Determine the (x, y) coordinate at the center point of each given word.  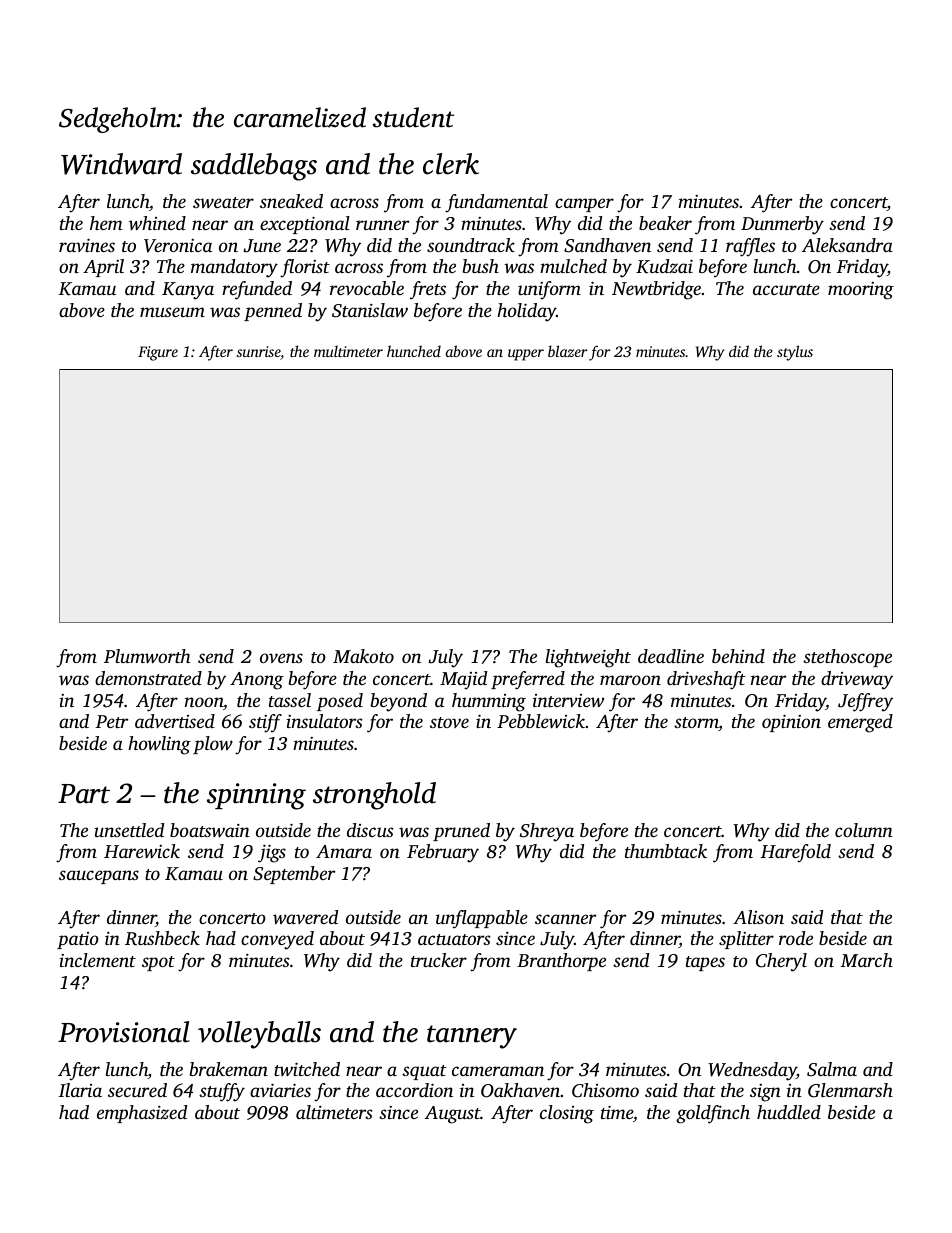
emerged (860, 723)
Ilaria (80, 1090)
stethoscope (847, 658)
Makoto (363, 656)
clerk (451, 164)
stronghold (374, 796)
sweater (223, 202)
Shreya (547, 832)
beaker (665, 223)
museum (172, 312)
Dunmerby (782, 225)
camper (584, 205)
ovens (281, 658)
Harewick (142, 851)
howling (159, 745)
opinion (791, 723)
